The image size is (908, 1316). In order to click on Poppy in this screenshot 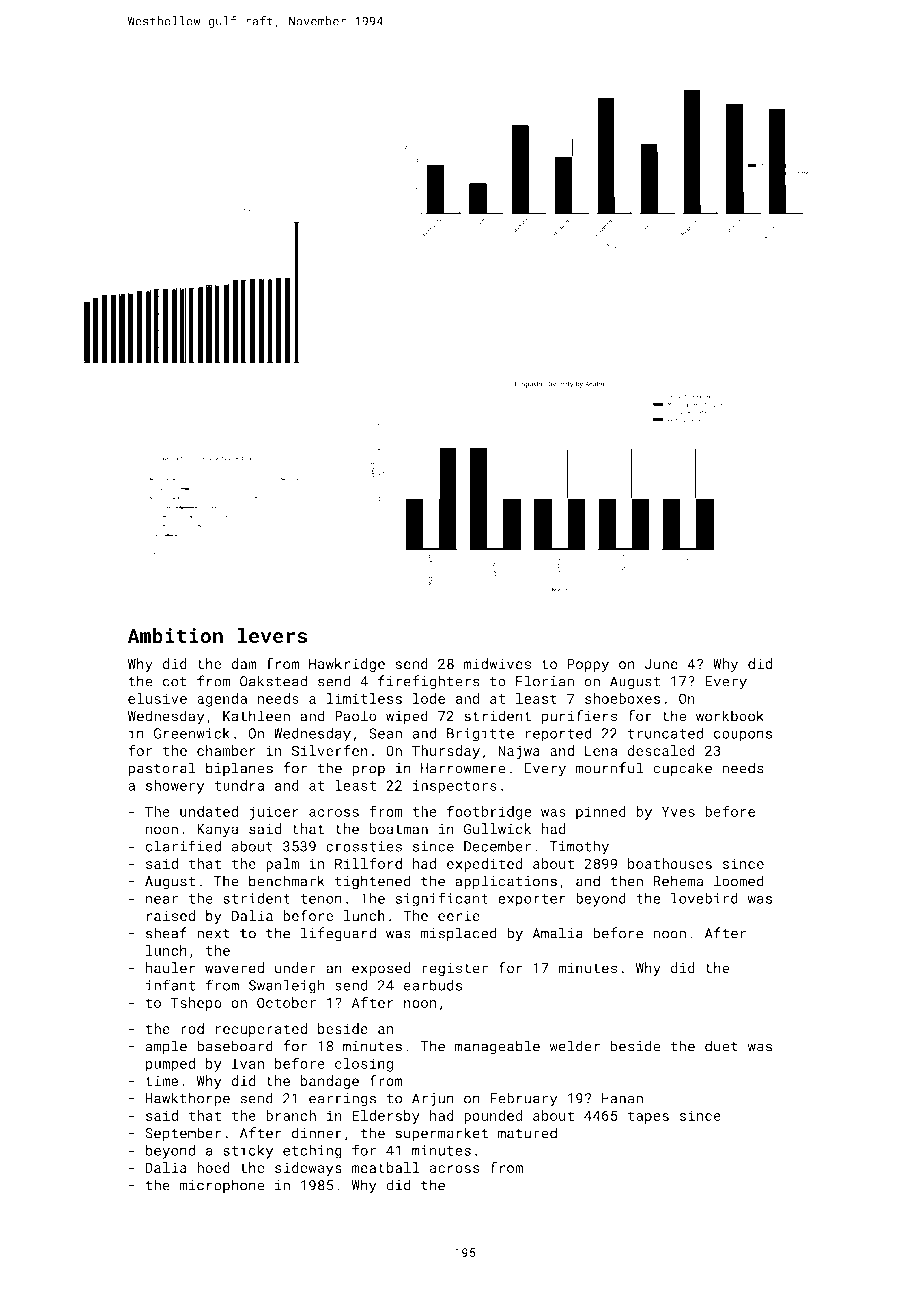, I will do `click(588, 665)`.
